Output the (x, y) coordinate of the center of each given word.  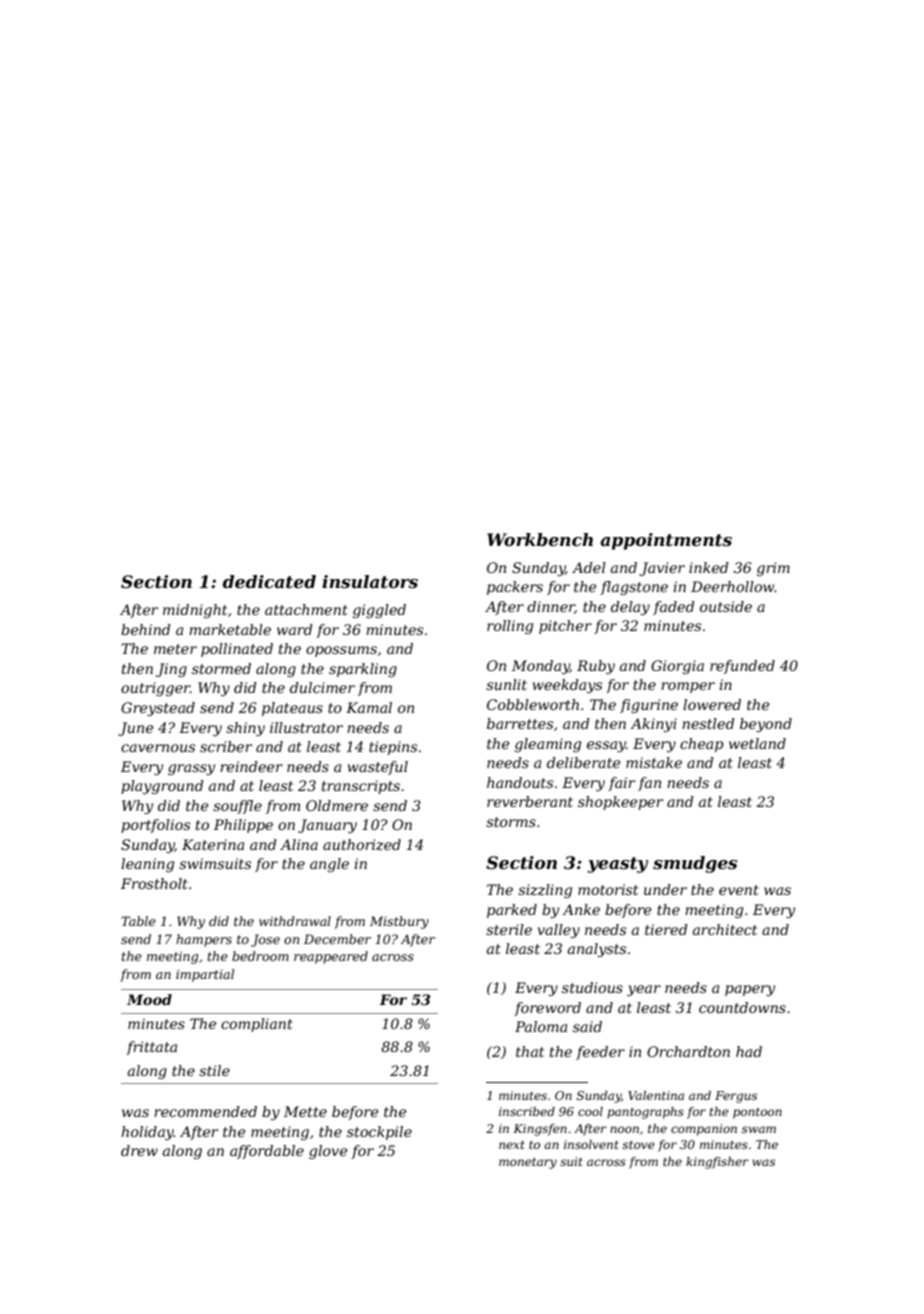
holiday (147, 1133)
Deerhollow (733, 586)
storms (511, 822)
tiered (666, 929)
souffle (237, 807)
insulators (370, 581)
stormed (221, 668)
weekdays (567, 686)
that (530, 1051)
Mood (149, 999)
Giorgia (677, 667)
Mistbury (399, 922)
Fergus (736, 1097)
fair (621, 784)
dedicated (269, 581)
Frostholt (154, 883)
